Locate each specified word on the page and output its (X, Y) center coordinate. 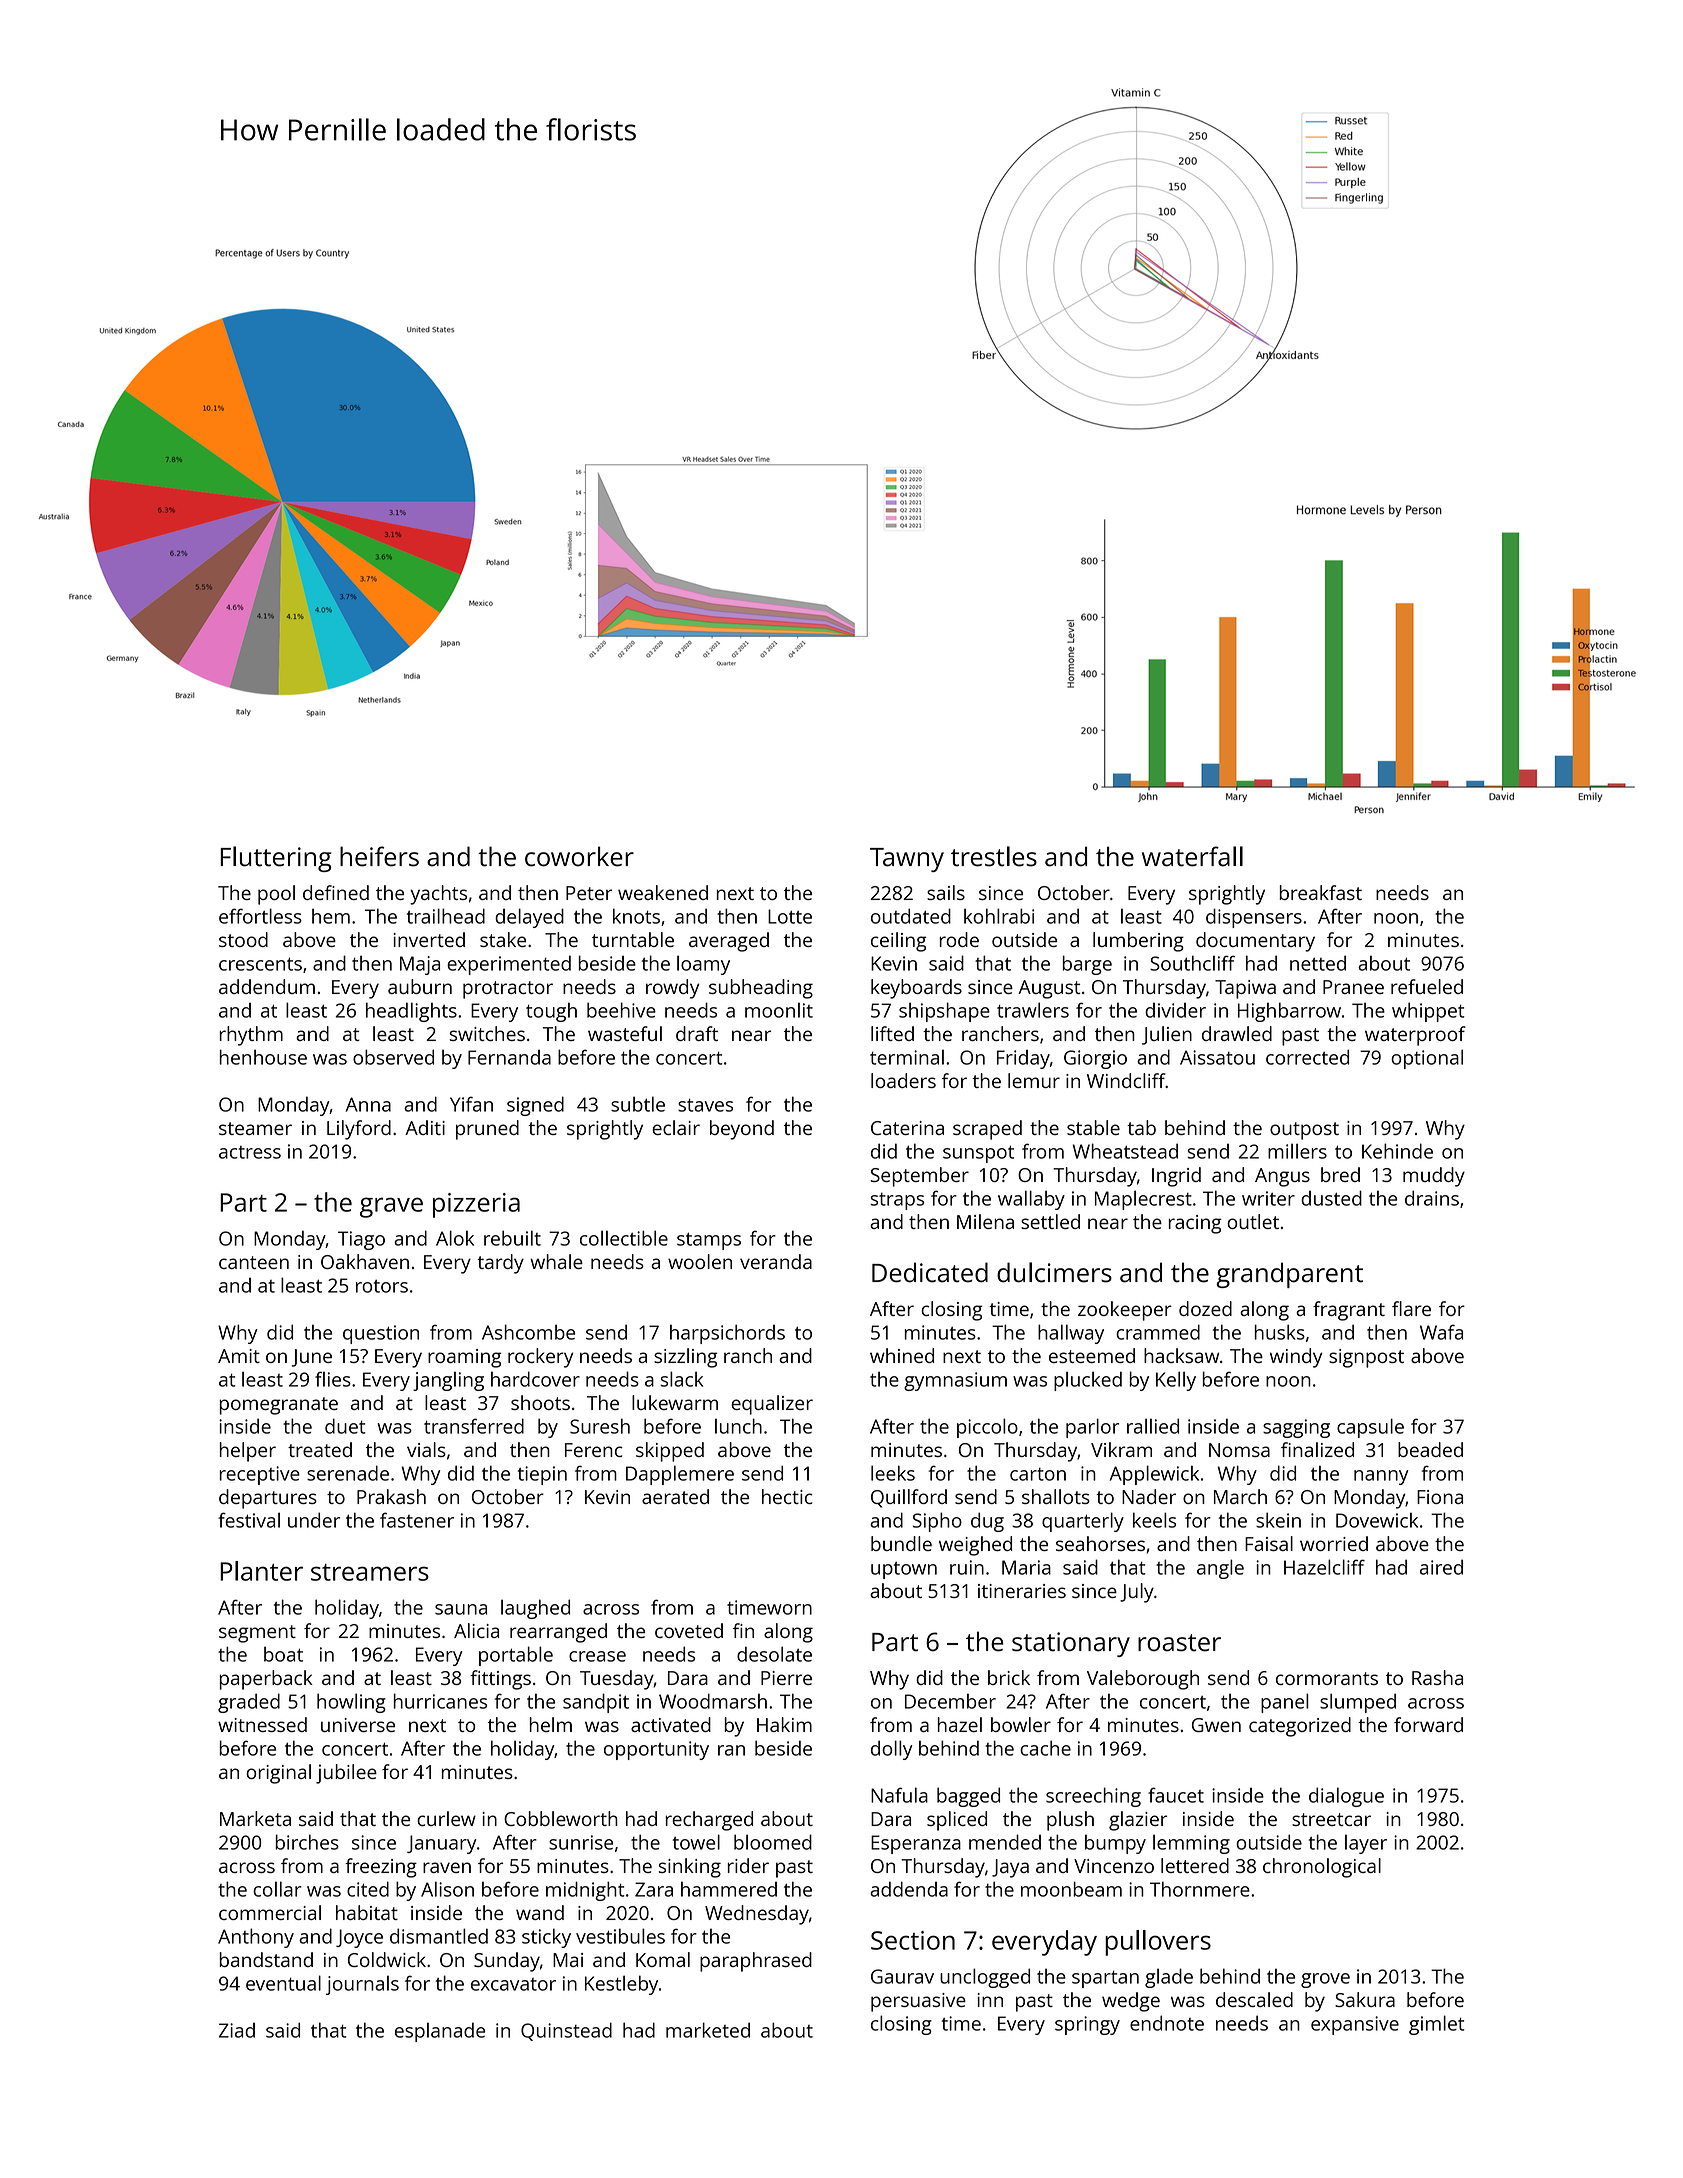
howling (351, 1703)
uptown (904, 1570)
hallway (1071, 1334)
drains (1432, 1198)
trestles (994, 856)
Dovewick (1377, 1520)
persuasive (918, 2002)
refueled (1427, 986)
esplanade (440, 2032)
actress (250, 1152)
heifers (379, 856)
